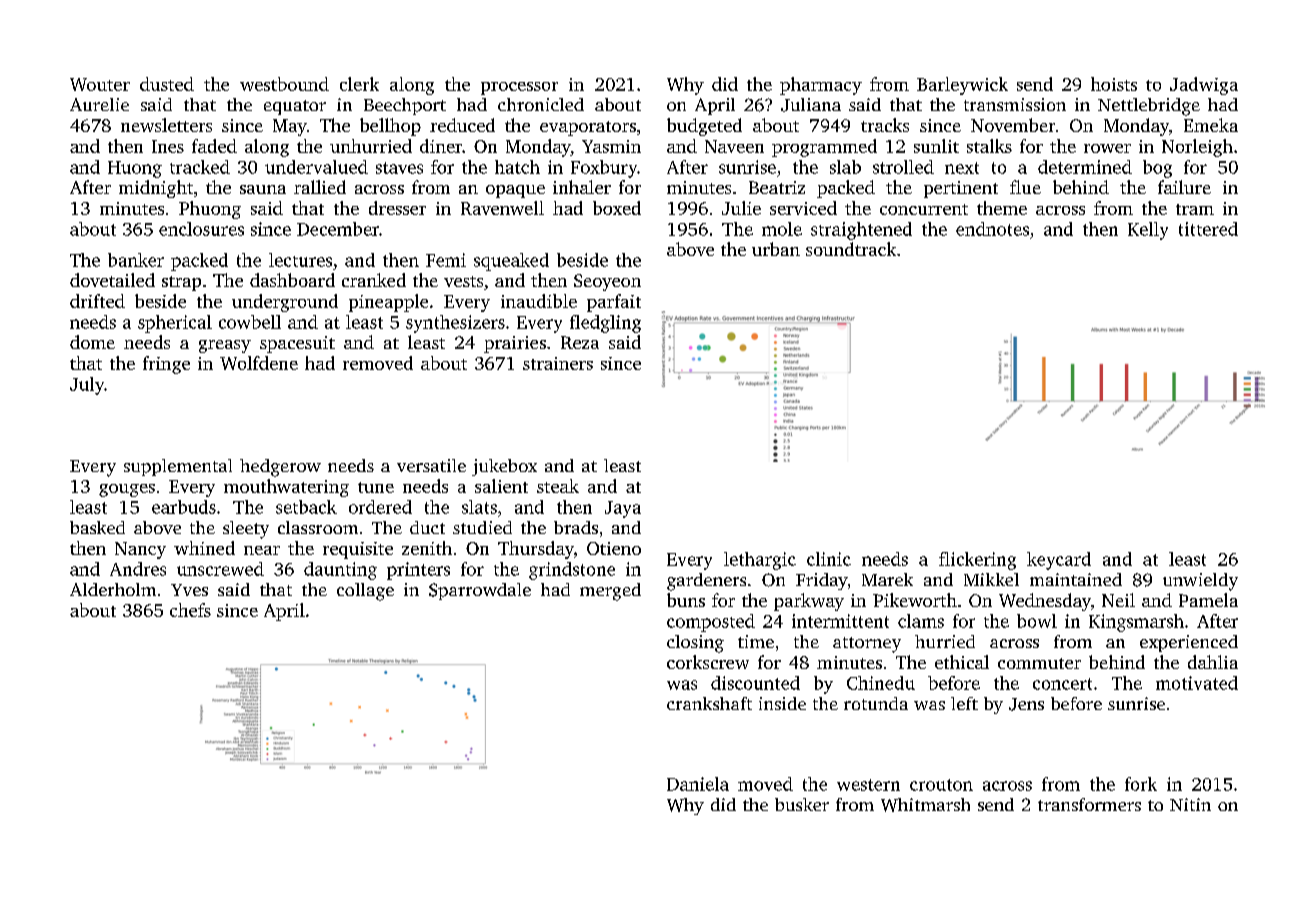  What do you see at coordinates (1213, 662) in the image?
I see `dahlia` at bounding box center [1213, 662].
